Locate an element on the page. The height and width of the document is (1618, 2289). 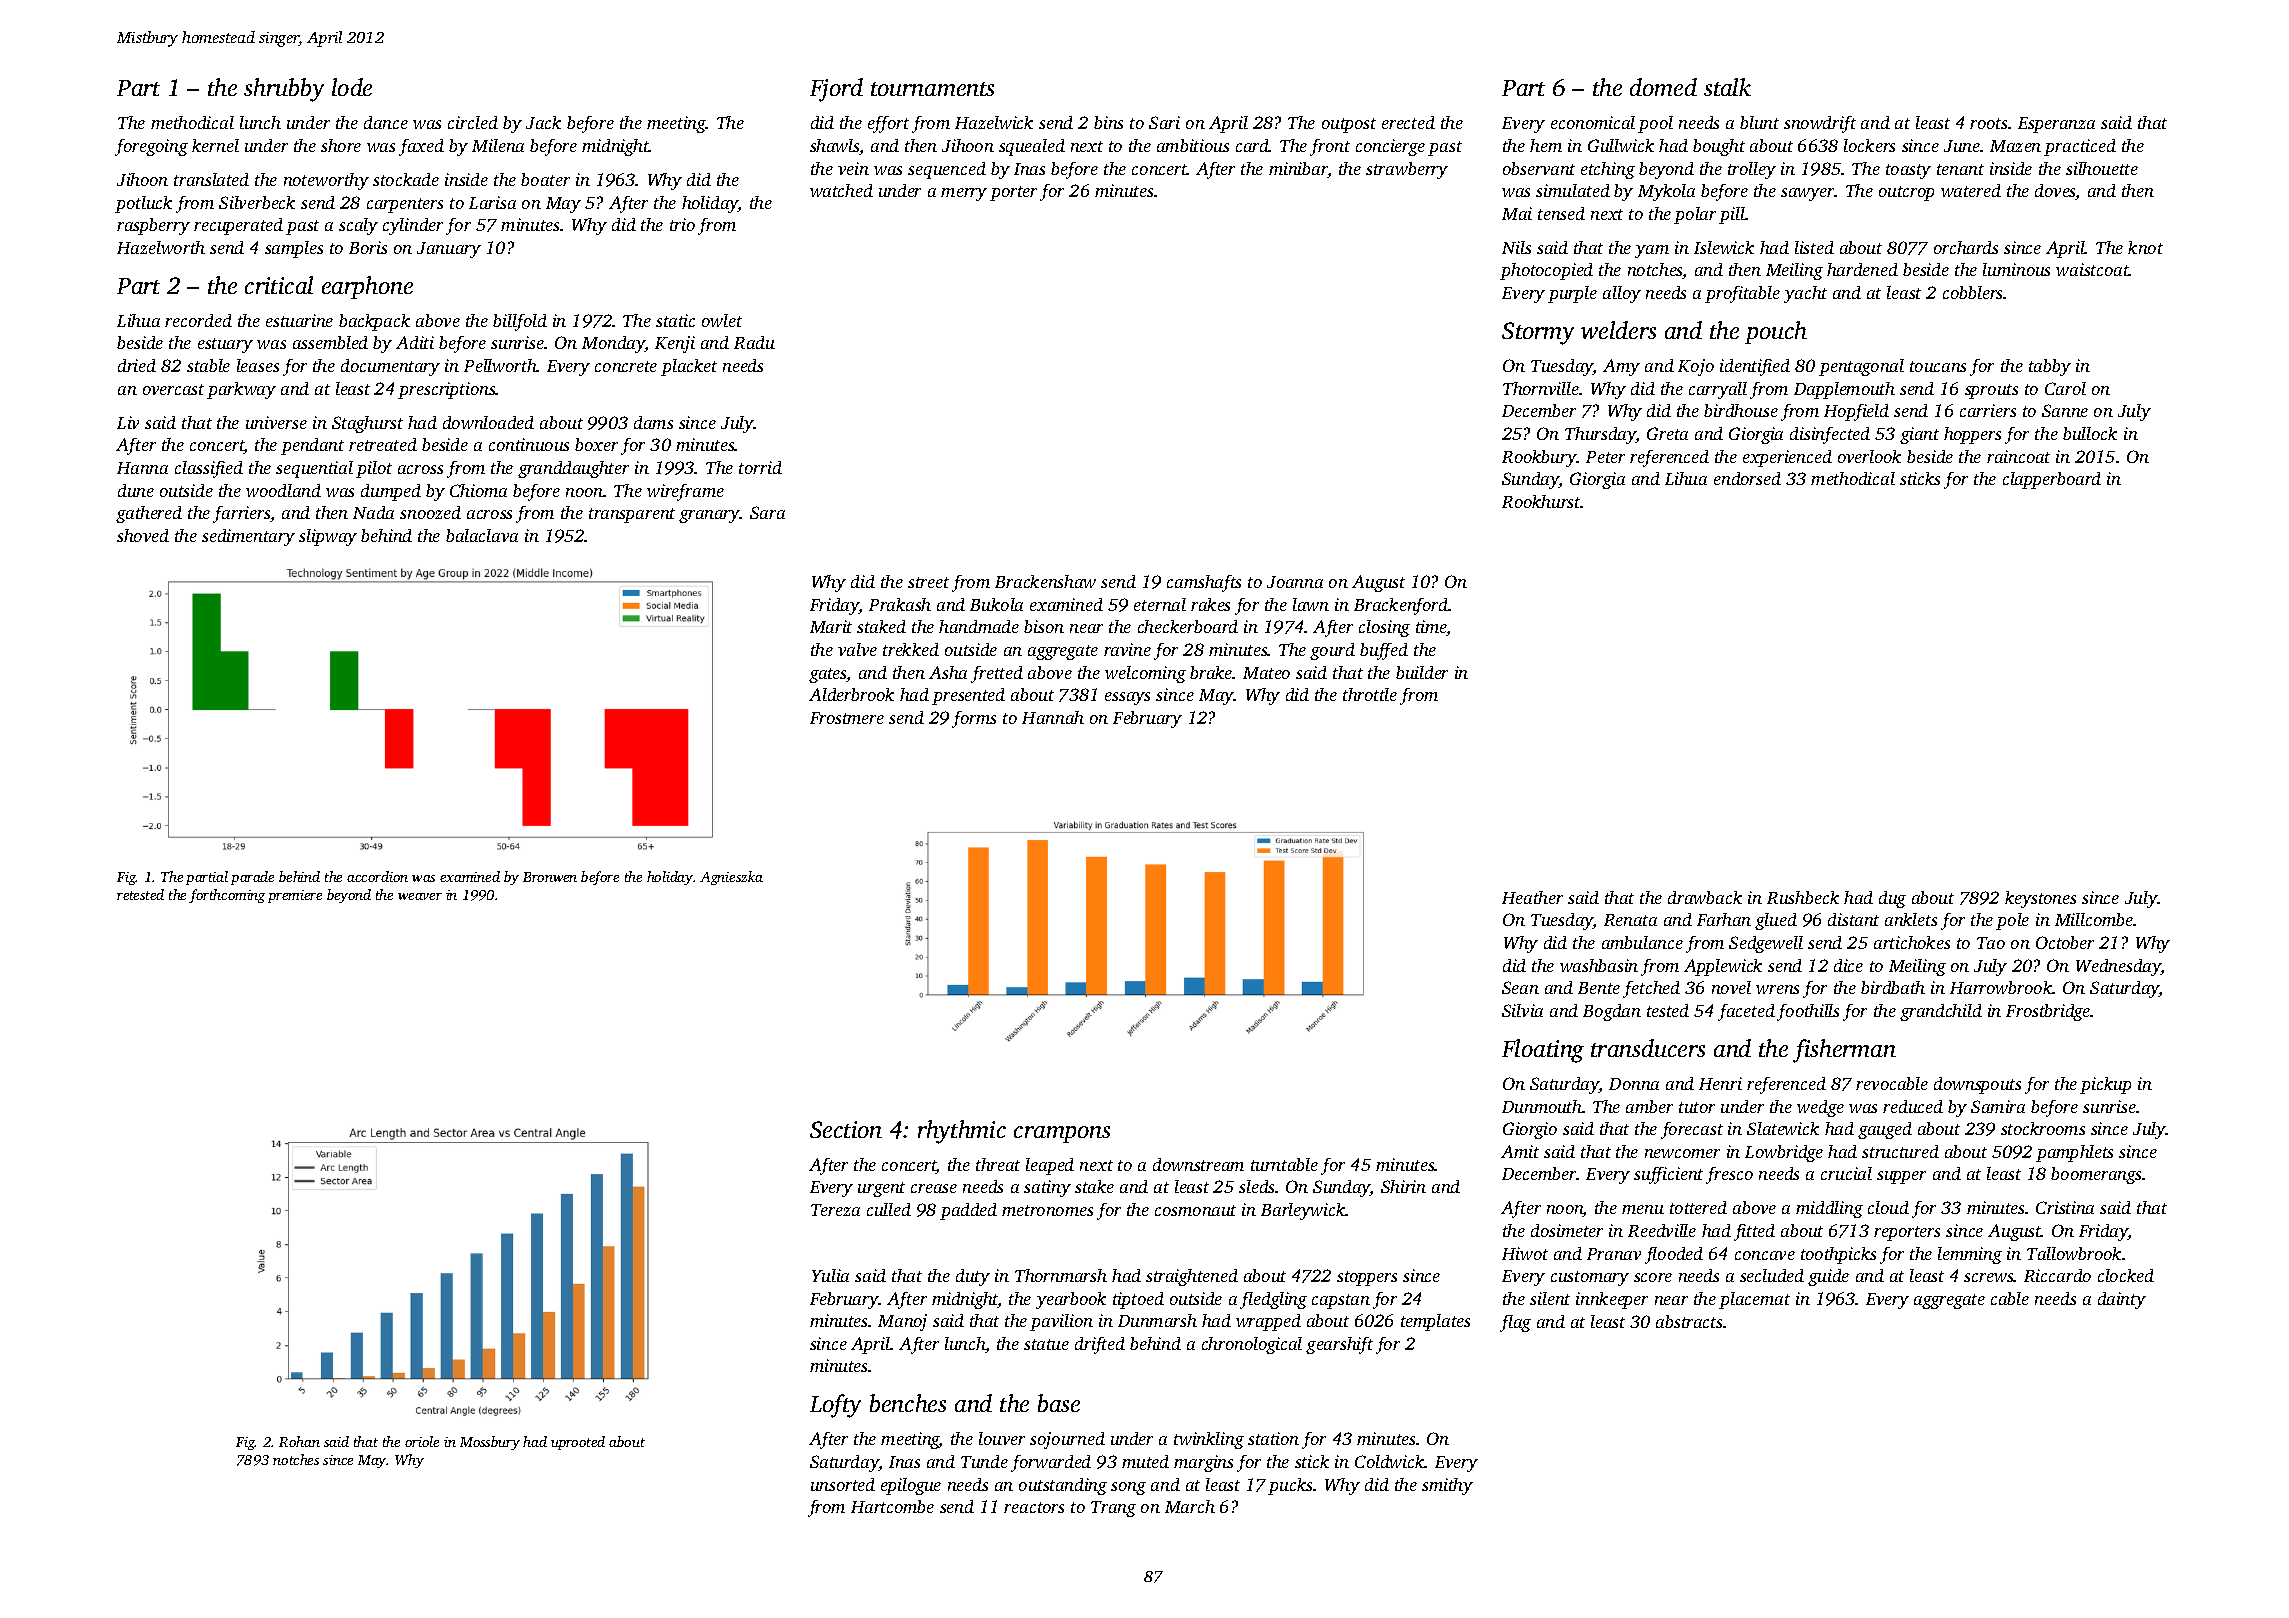
orchards is located at coordinates (1966, 247).
